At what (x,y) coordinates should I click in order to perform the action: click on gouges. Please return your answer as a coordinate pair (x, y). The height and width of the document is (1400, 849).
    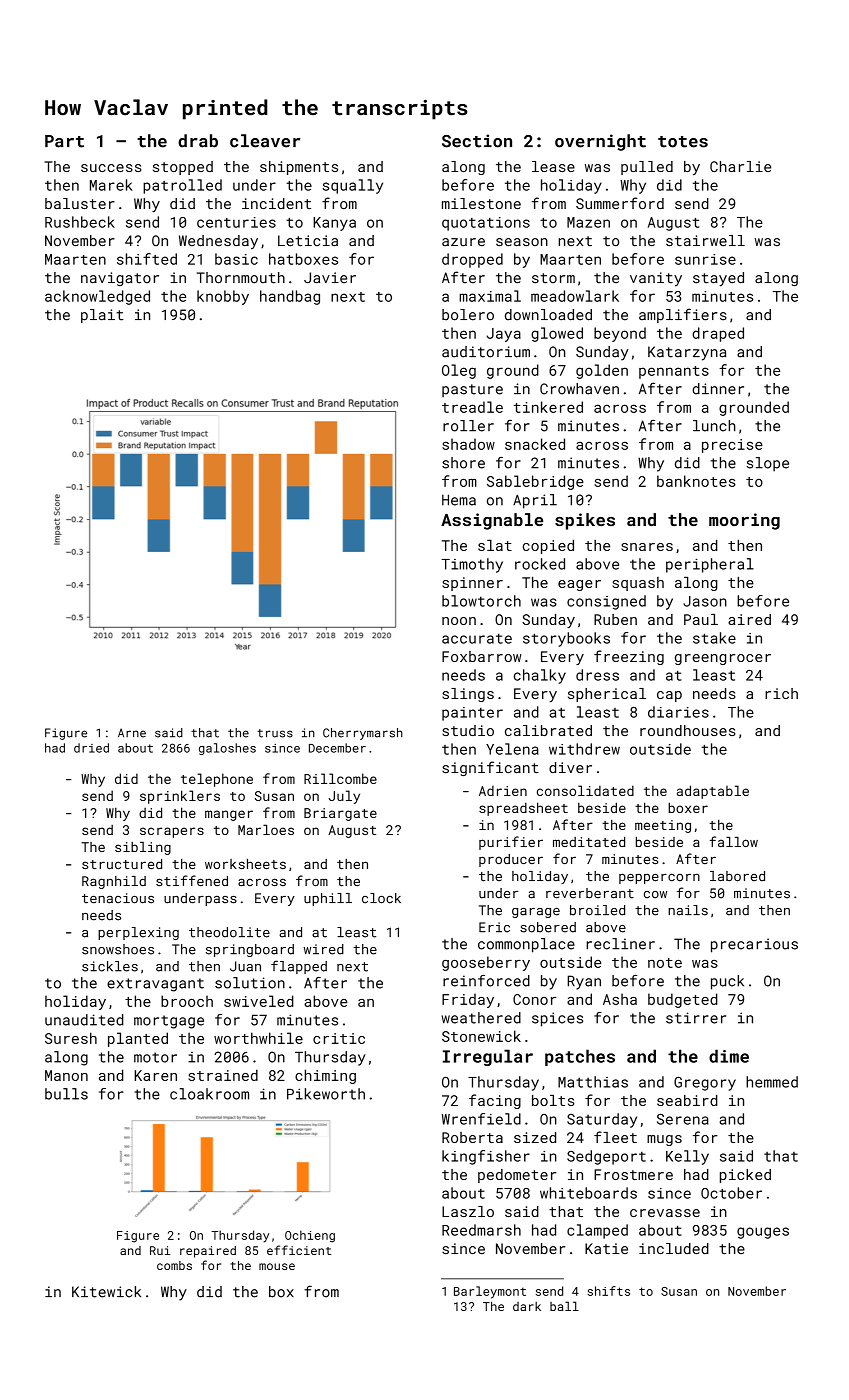
    Looking at the image, I should click on (763, 1233).
